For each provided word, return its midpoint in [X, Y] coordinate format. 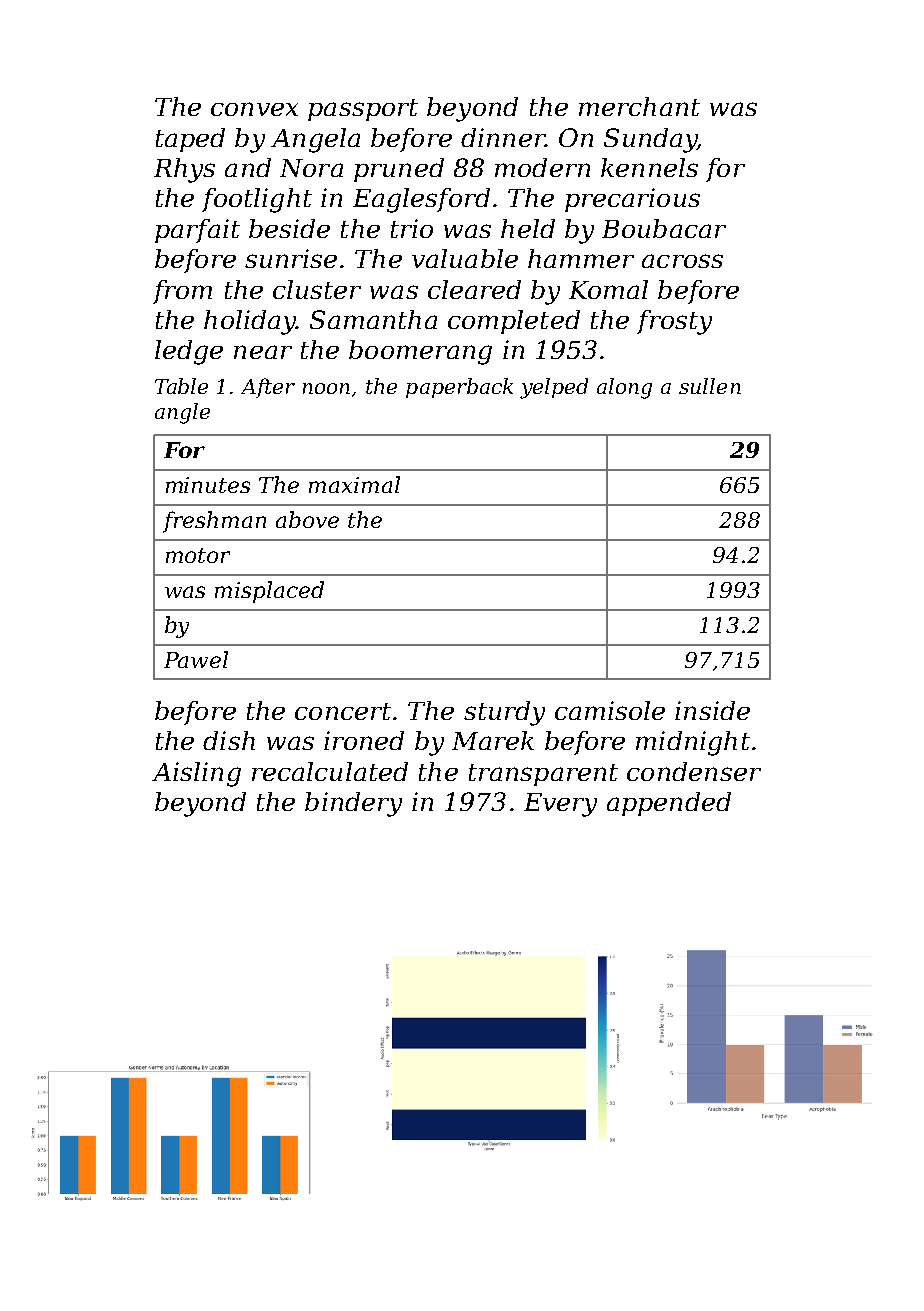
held [528, 228]
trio [412, 228]
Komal [608, 289]
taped [190, 140]
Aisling [196, 774]
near [263, 352]
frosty [674, 322]
